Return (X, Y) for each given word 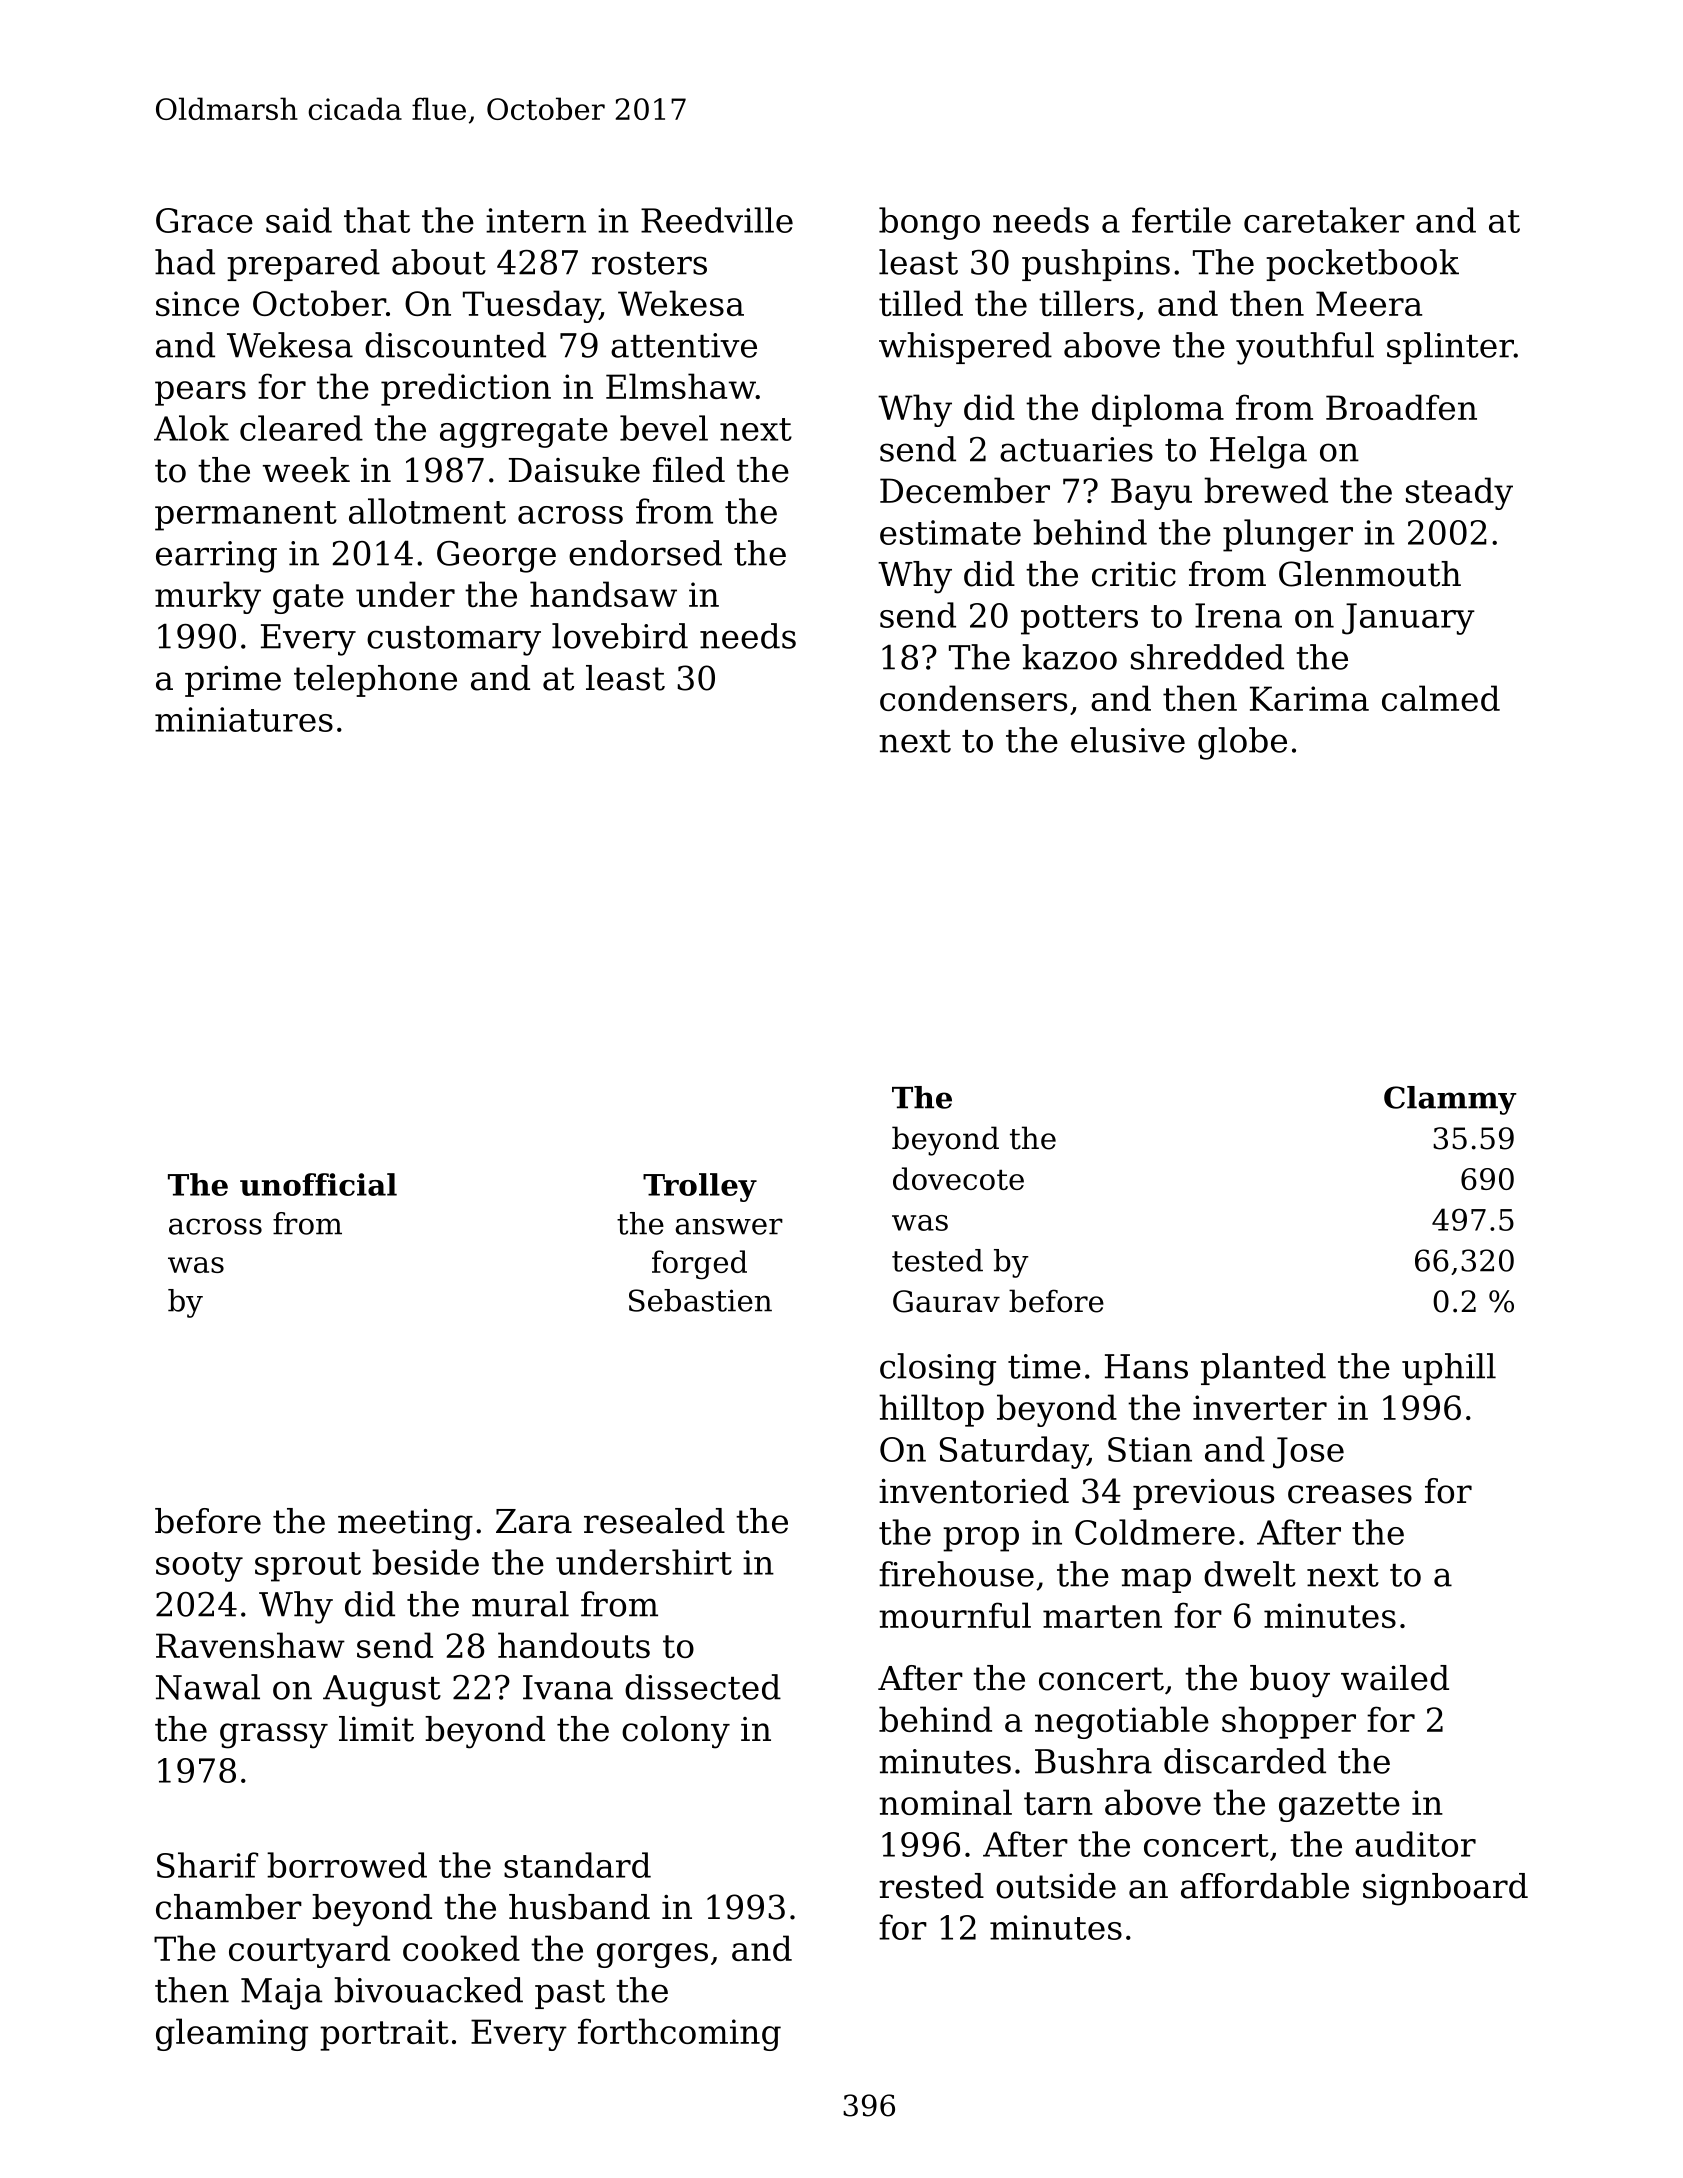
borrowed (347, 1865)
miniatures (244, 719)
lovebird (620, 636)
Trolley (700, 1187)
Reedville (717, 220)
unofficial (318, 1184)
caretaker (1324, 220)
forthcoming (679, 2034)
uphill (1449, 1369)
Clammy (1450, 1100)
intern (536, 220)
